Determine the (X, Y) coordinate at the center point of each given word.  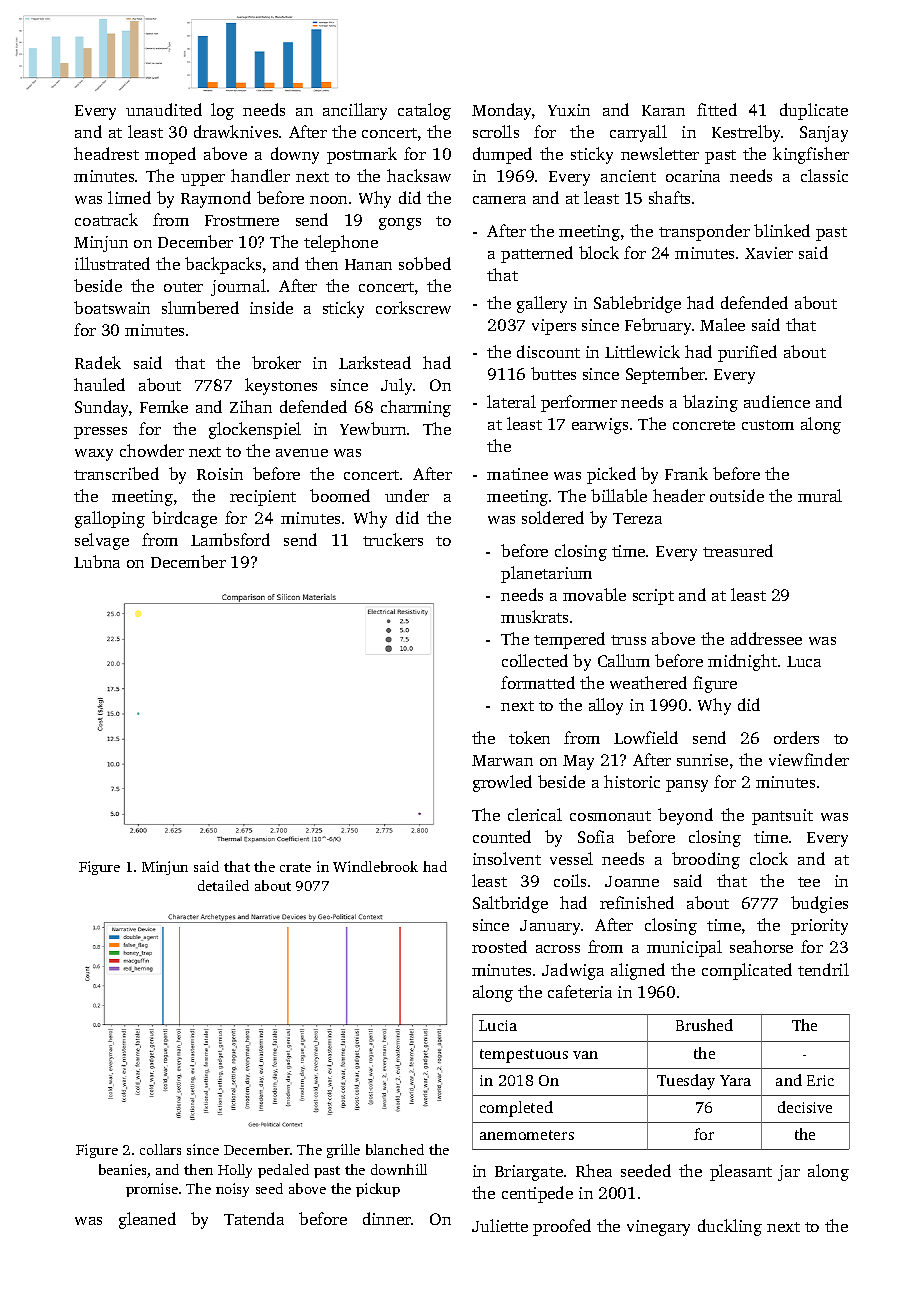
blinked (782, 230)
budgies (819, 904)
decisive (805, 1107)
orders (796, 737)
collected (535, 660)
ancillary (355, 111)
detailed (223, 885)
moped (170, 155)
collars (160, 1149)
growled (502, 783)
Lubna (97, 561)
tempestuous (524, 1056)
